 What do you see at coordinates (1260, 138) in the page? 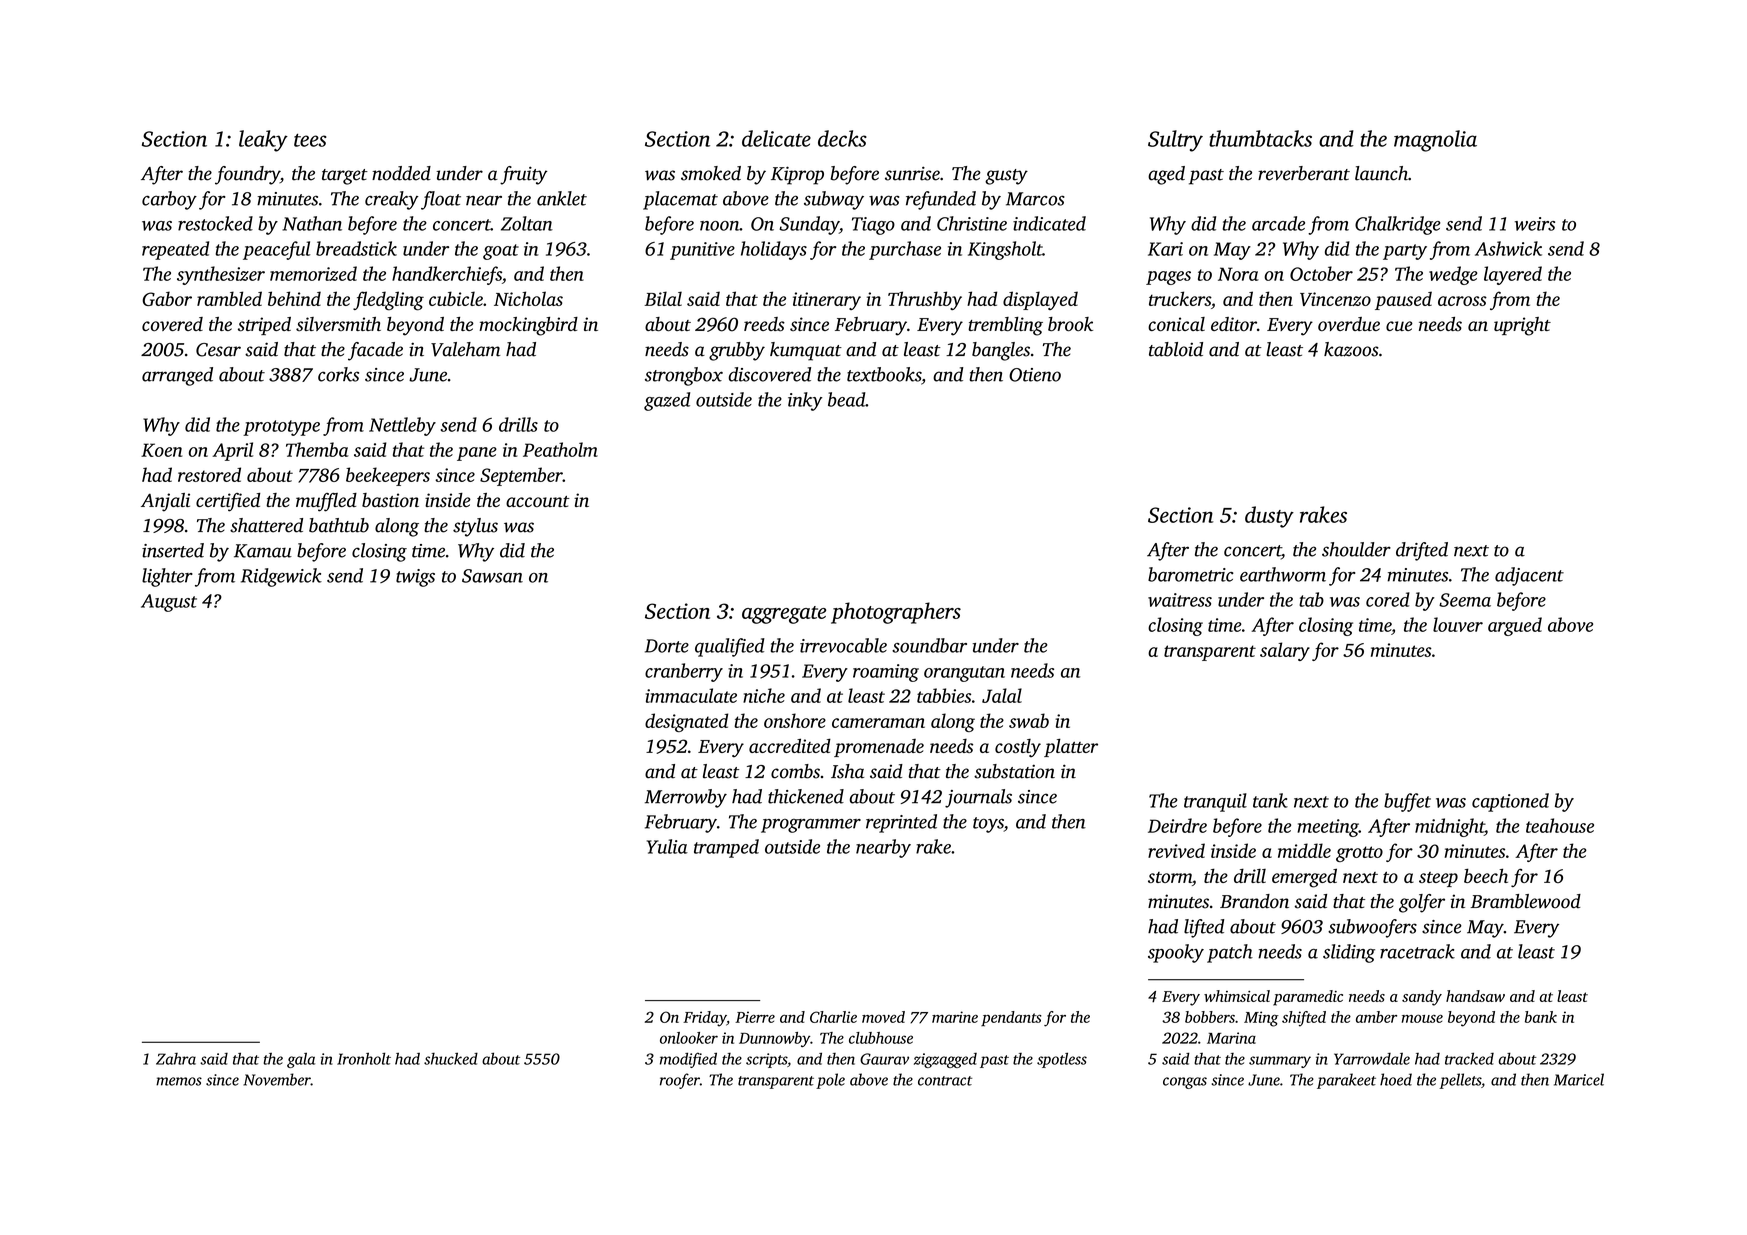
I see `thumbtacks` at bounding box center [1260, 138].
